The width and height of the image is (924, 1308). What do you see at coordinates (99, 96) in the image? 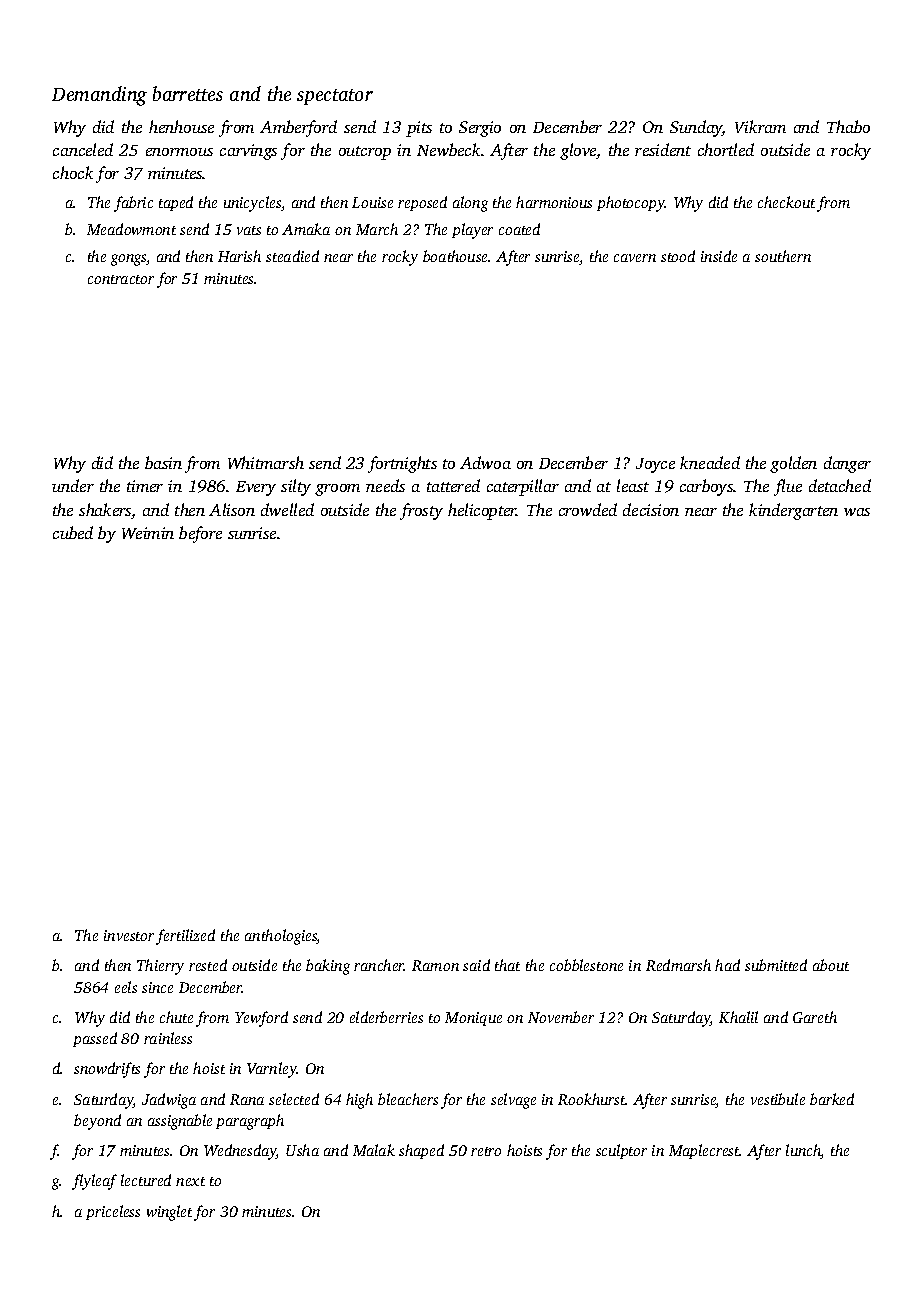
I see `Demanding` at bounding box center [99, 96].
